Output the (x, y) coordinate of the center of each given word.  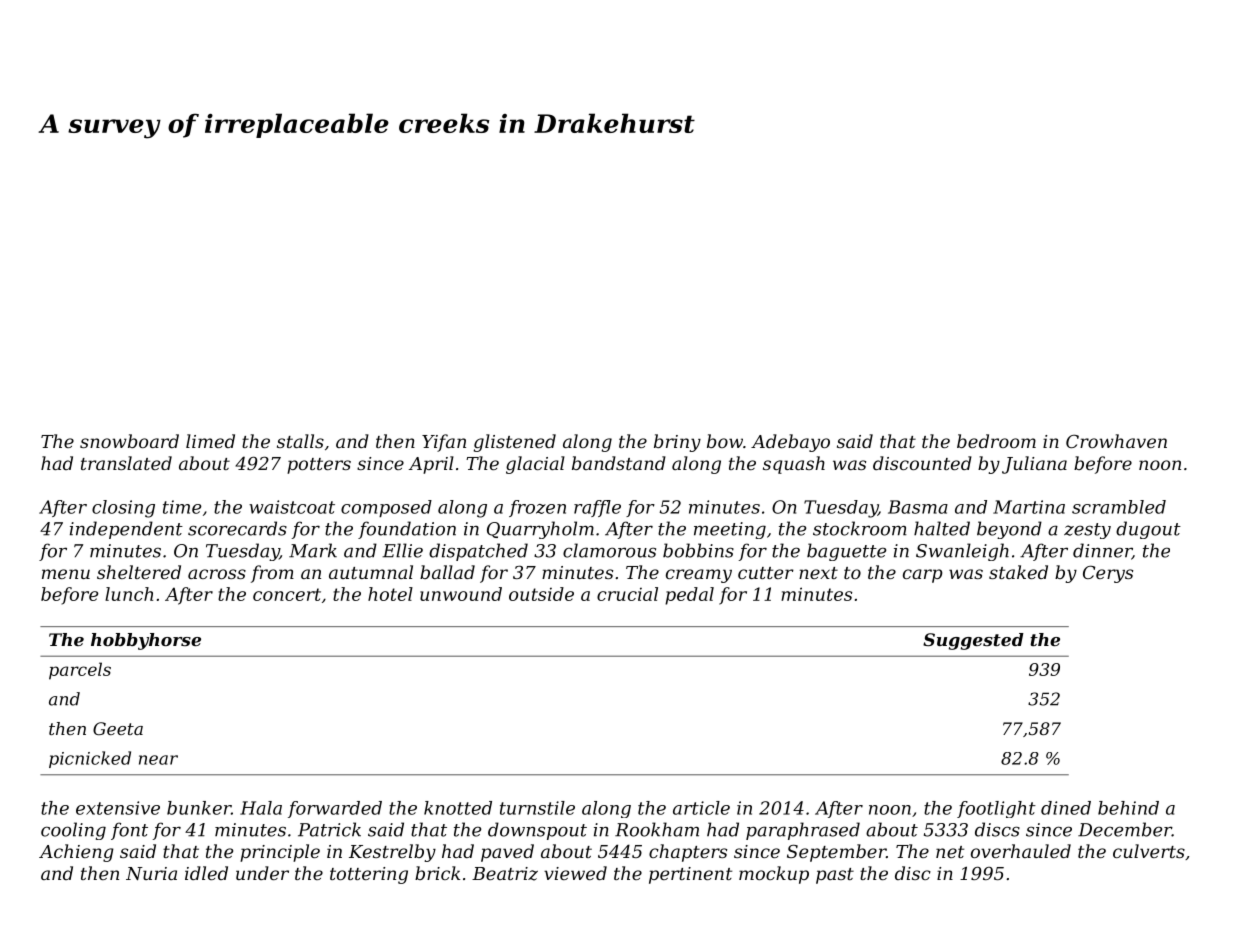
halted (942, 528)
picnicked (90, 759)
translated (126, 463)
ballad (447, 572)
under (262, 873)
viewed (575, 873)
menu (66, 574)
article (701, 808)
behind (1128, 808)
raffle (597, 508)
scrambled (1119, 507)
